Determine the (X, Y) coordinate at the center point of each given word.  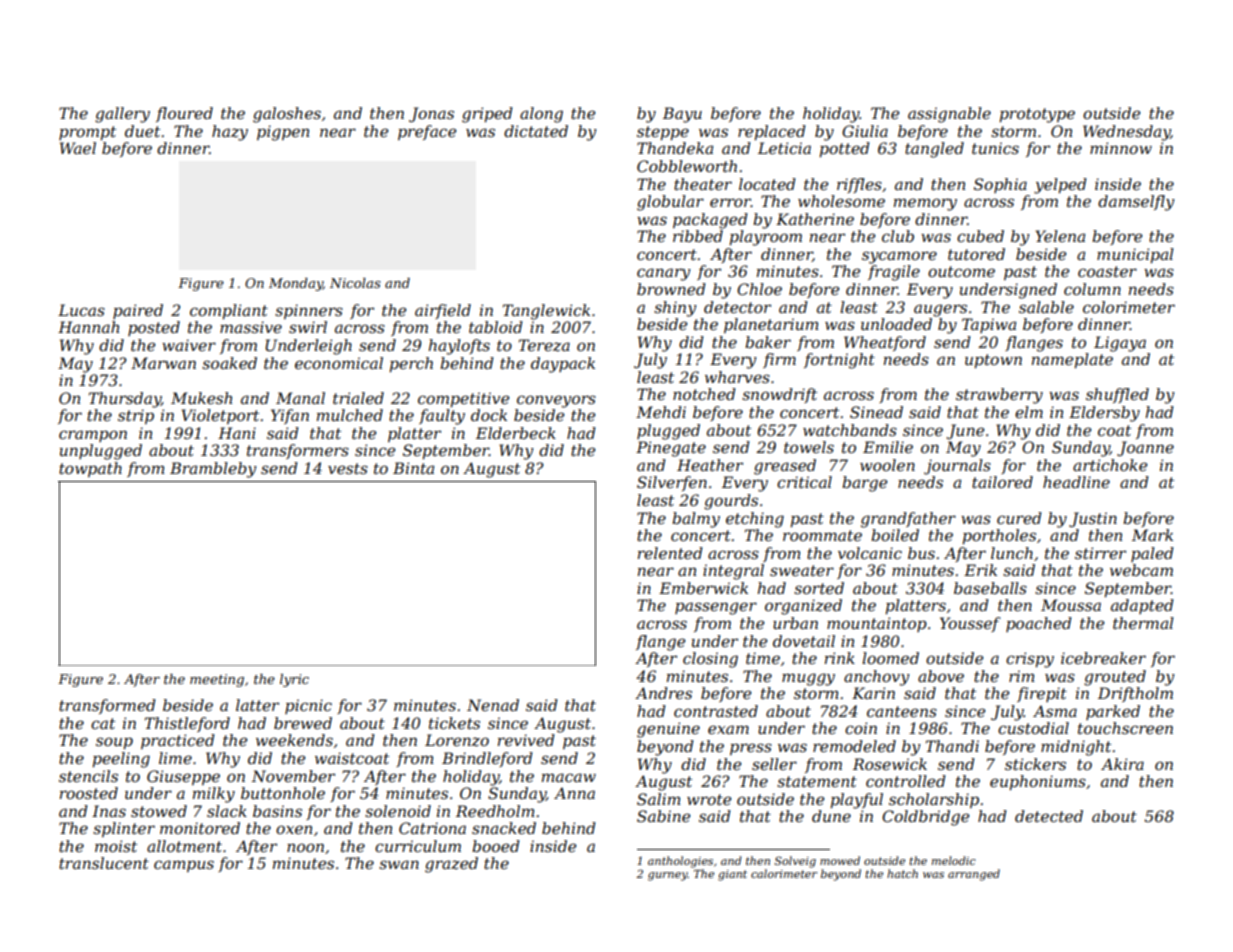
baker (768, 342)
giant (732, 875)
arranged (974, 875)
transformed (107, 706)
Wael (78, 148)
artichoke (1110, 465)
